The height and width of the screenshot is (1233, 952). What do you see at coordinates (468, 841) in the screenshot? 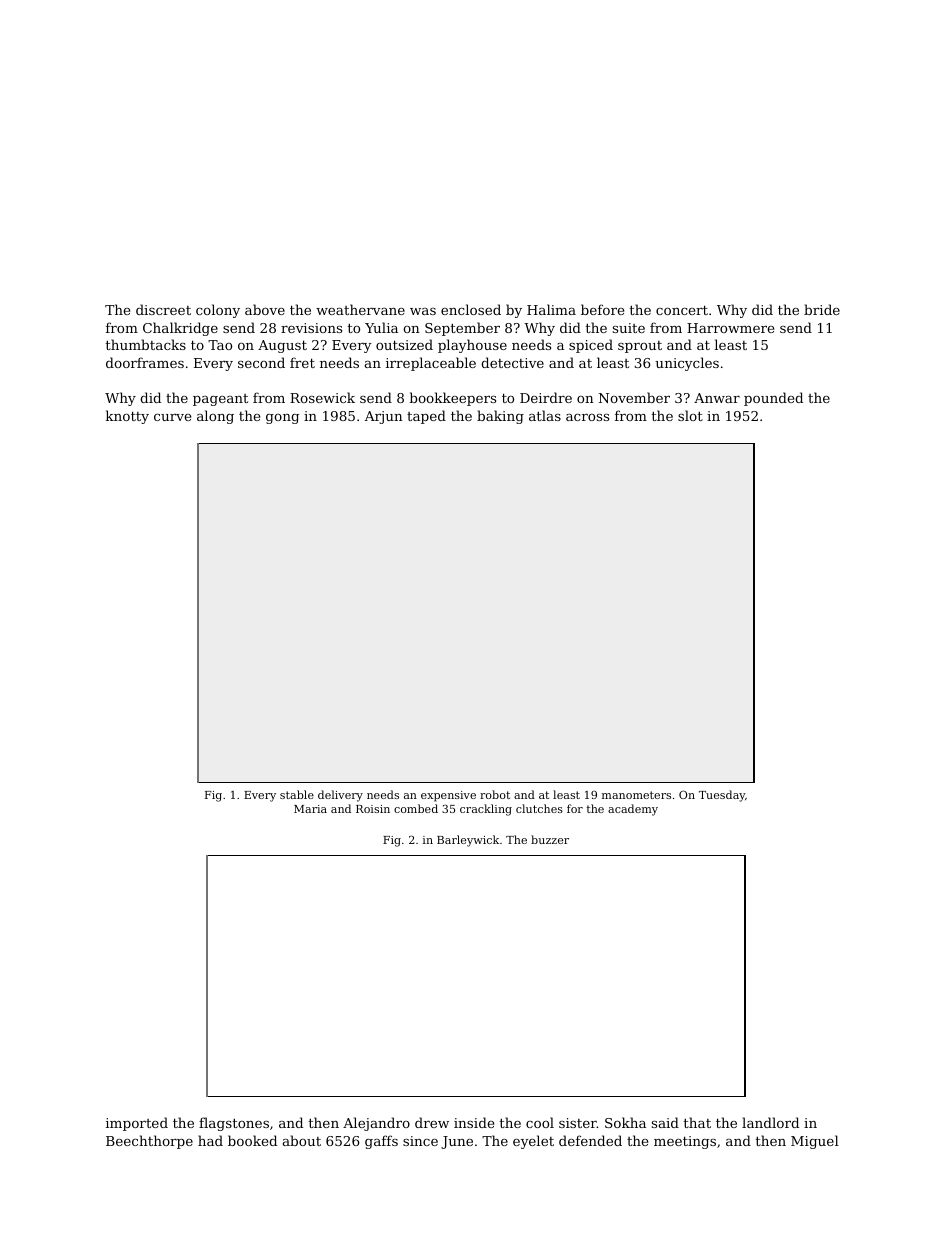
I see `Barleywick` at bounding box center [468, 841].
